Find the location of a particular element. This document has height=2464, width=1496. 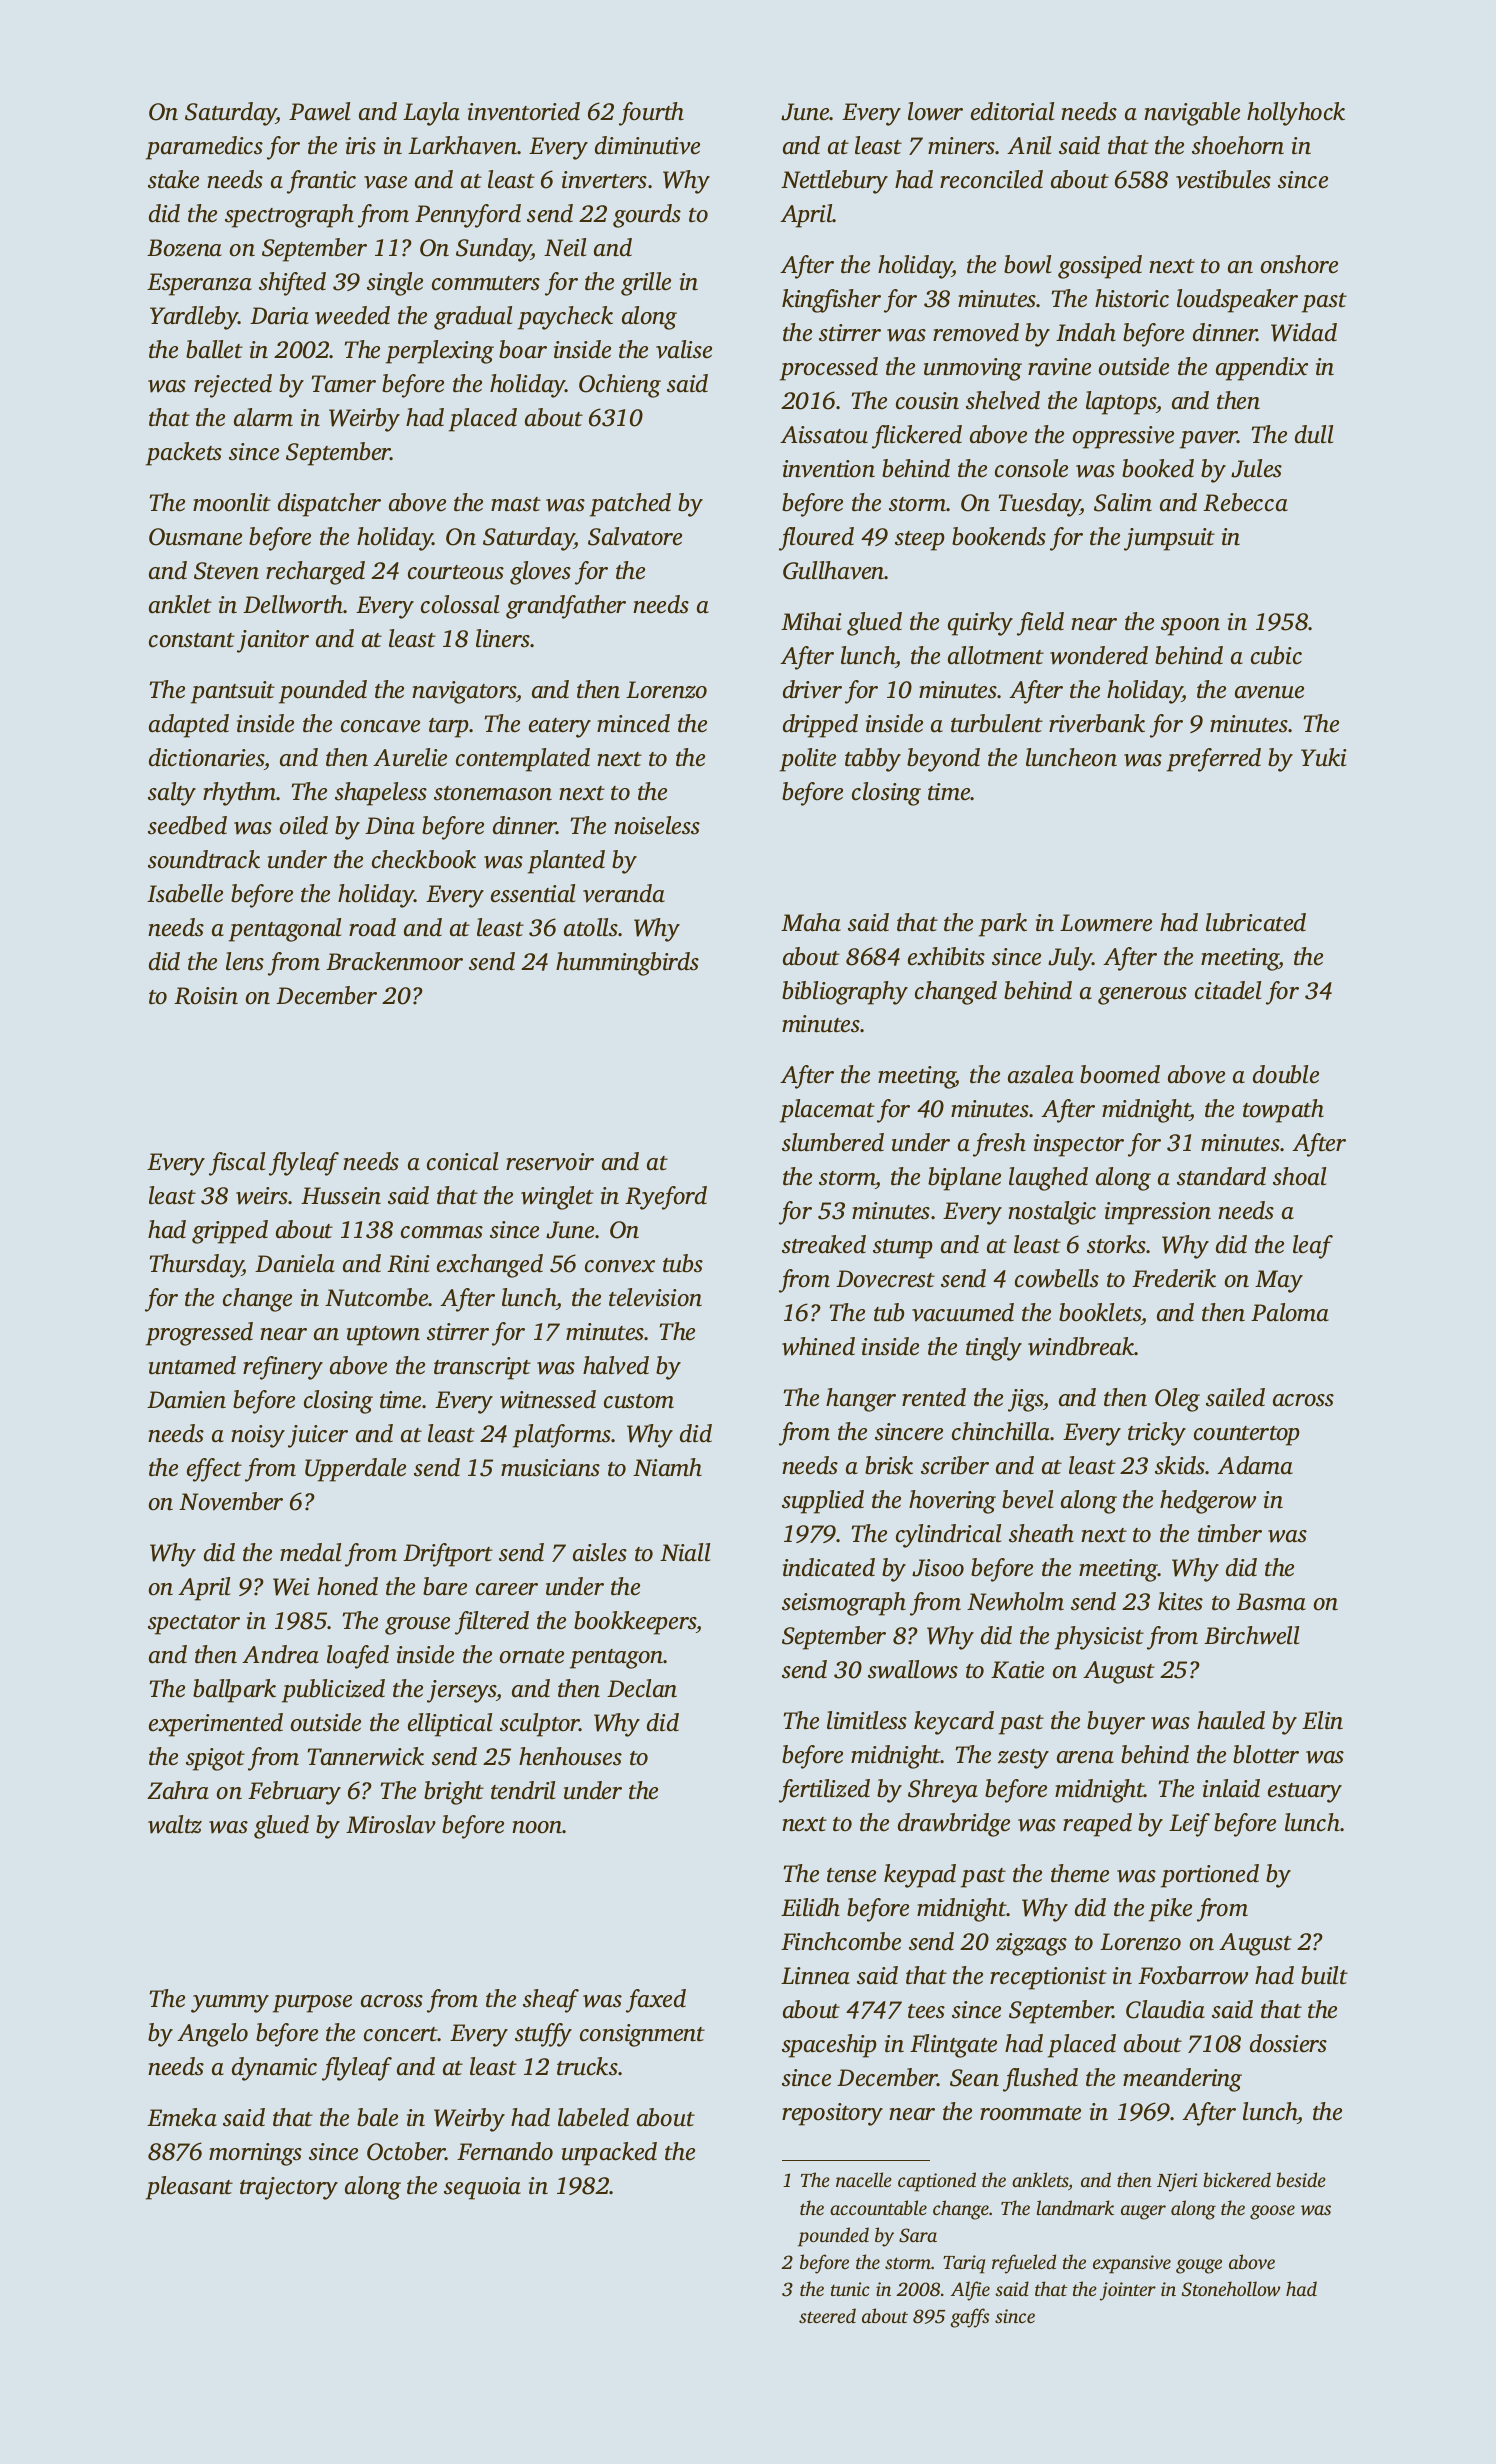

indicated is located at coordinates (829, 1567).
